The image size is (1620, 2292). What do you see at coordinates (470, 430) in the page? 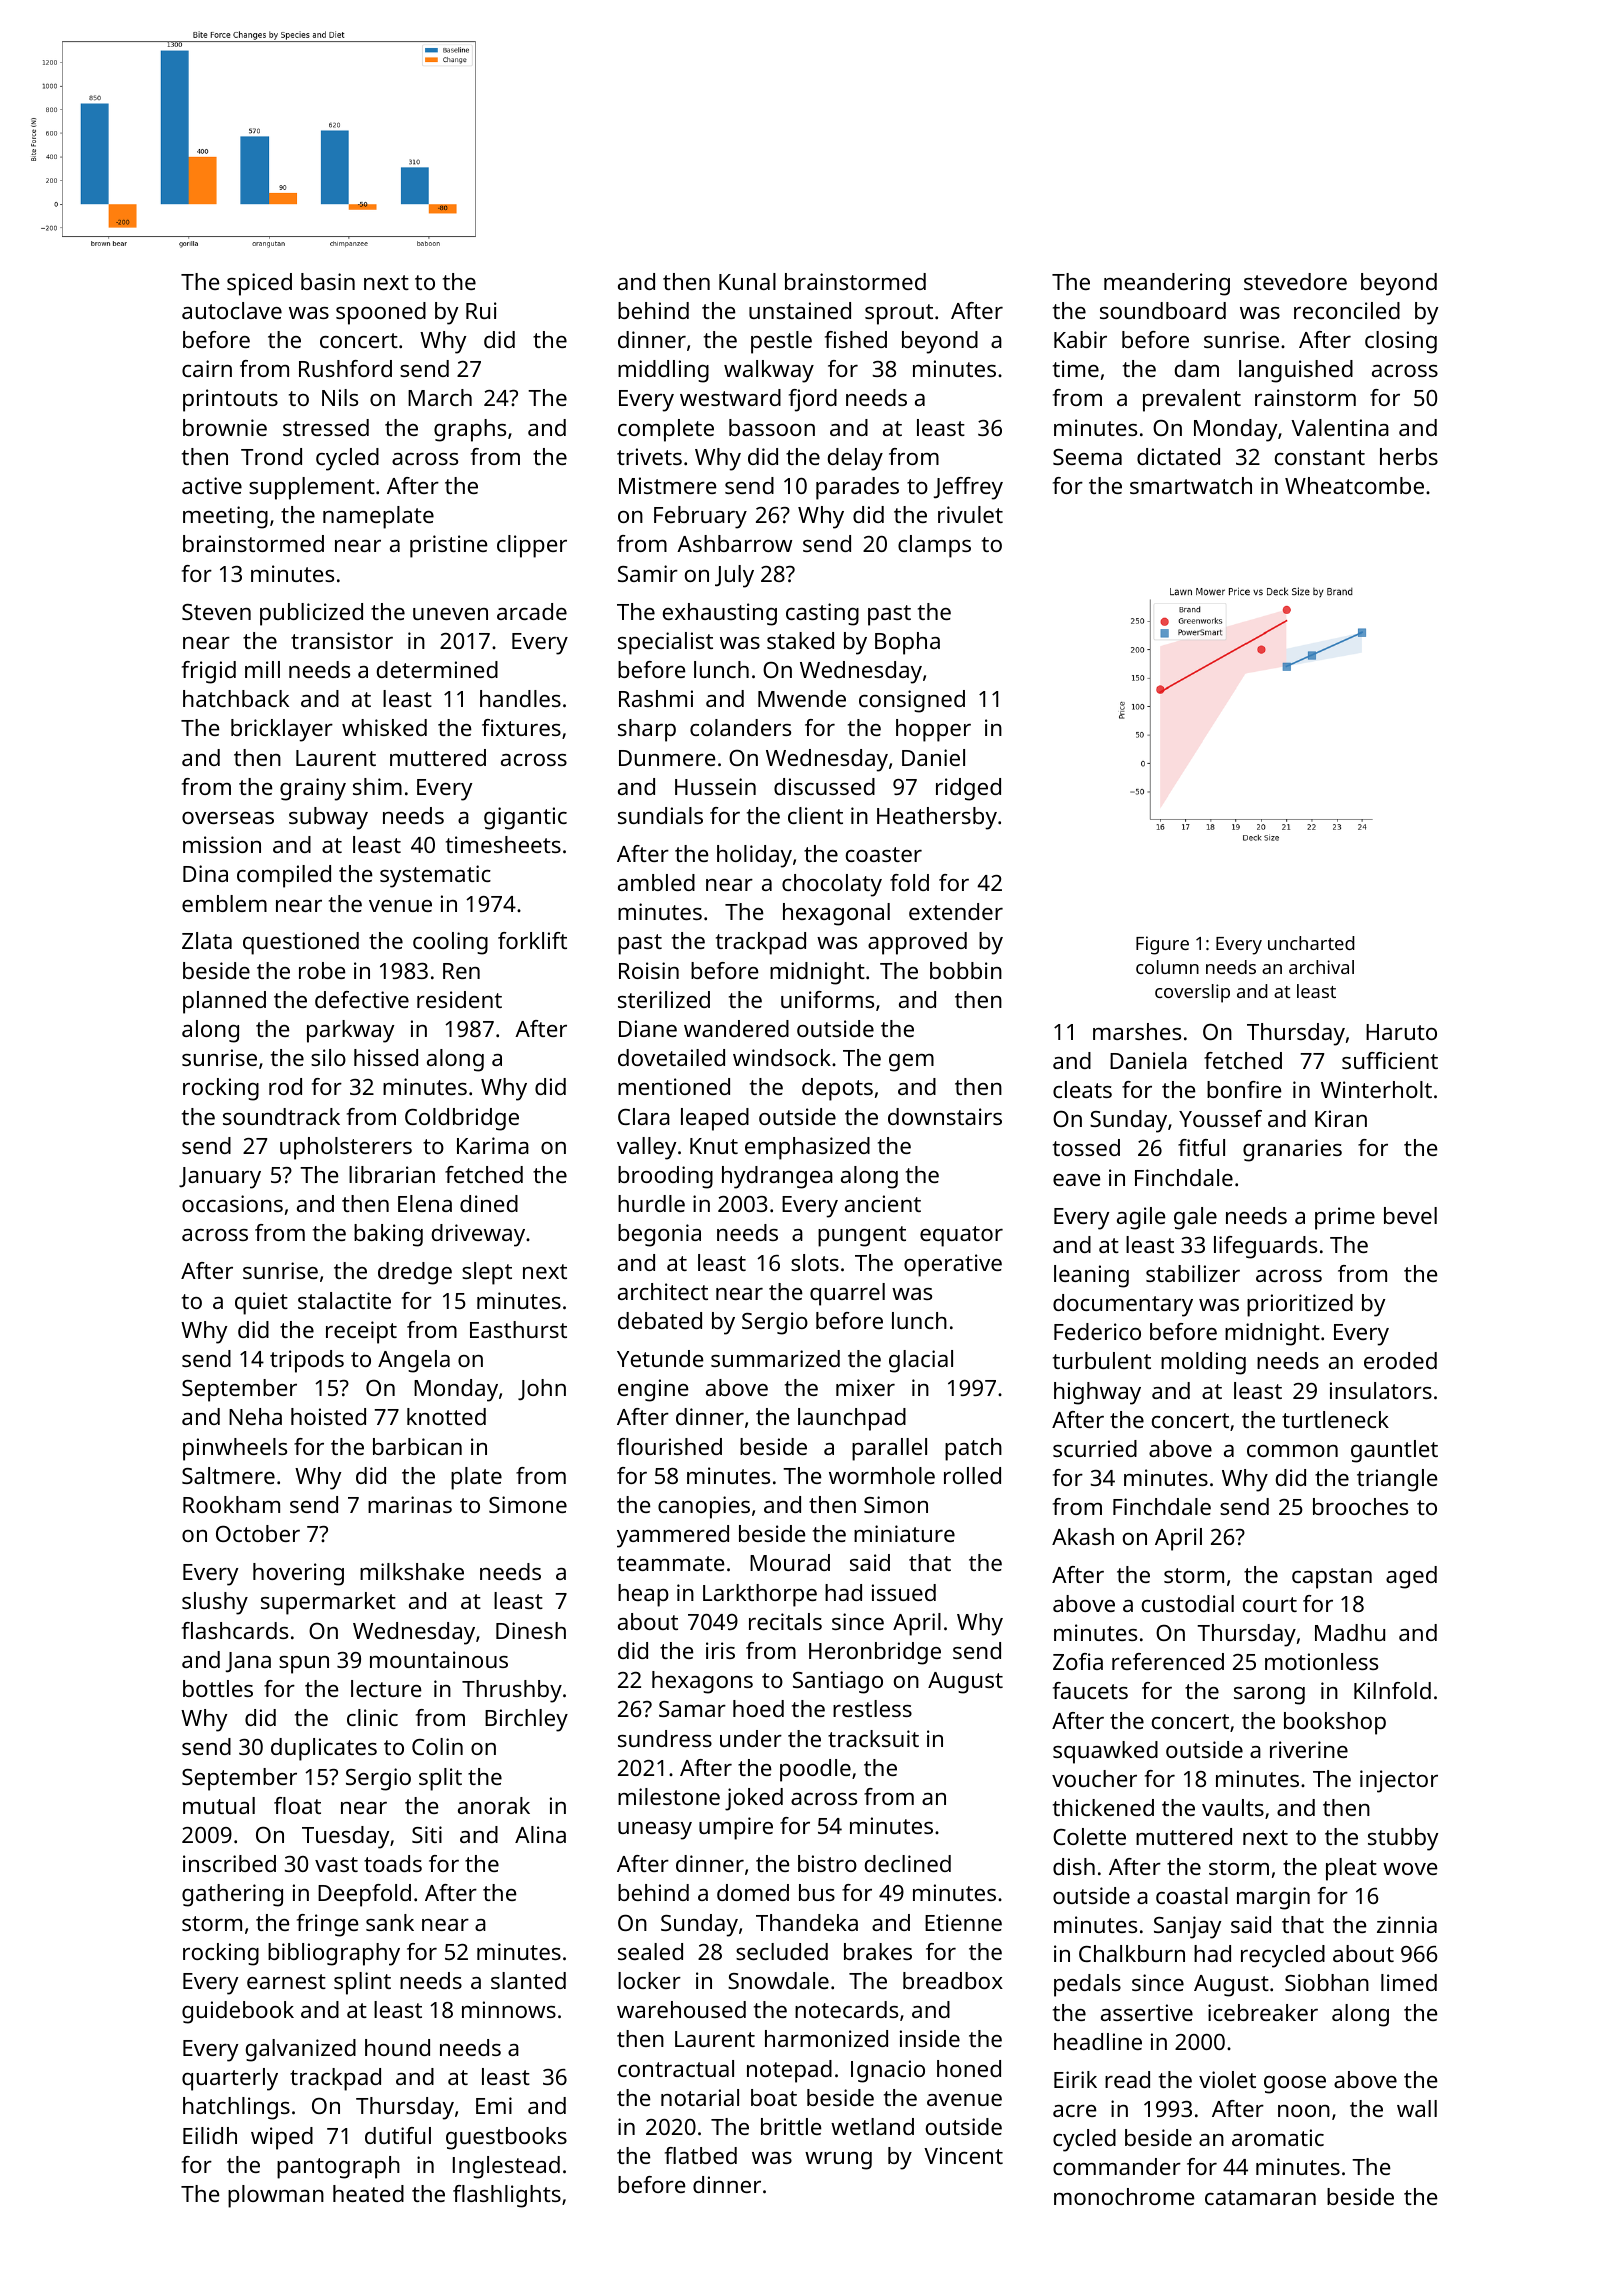
I see `graphs` at bounding box center [470, 430].
